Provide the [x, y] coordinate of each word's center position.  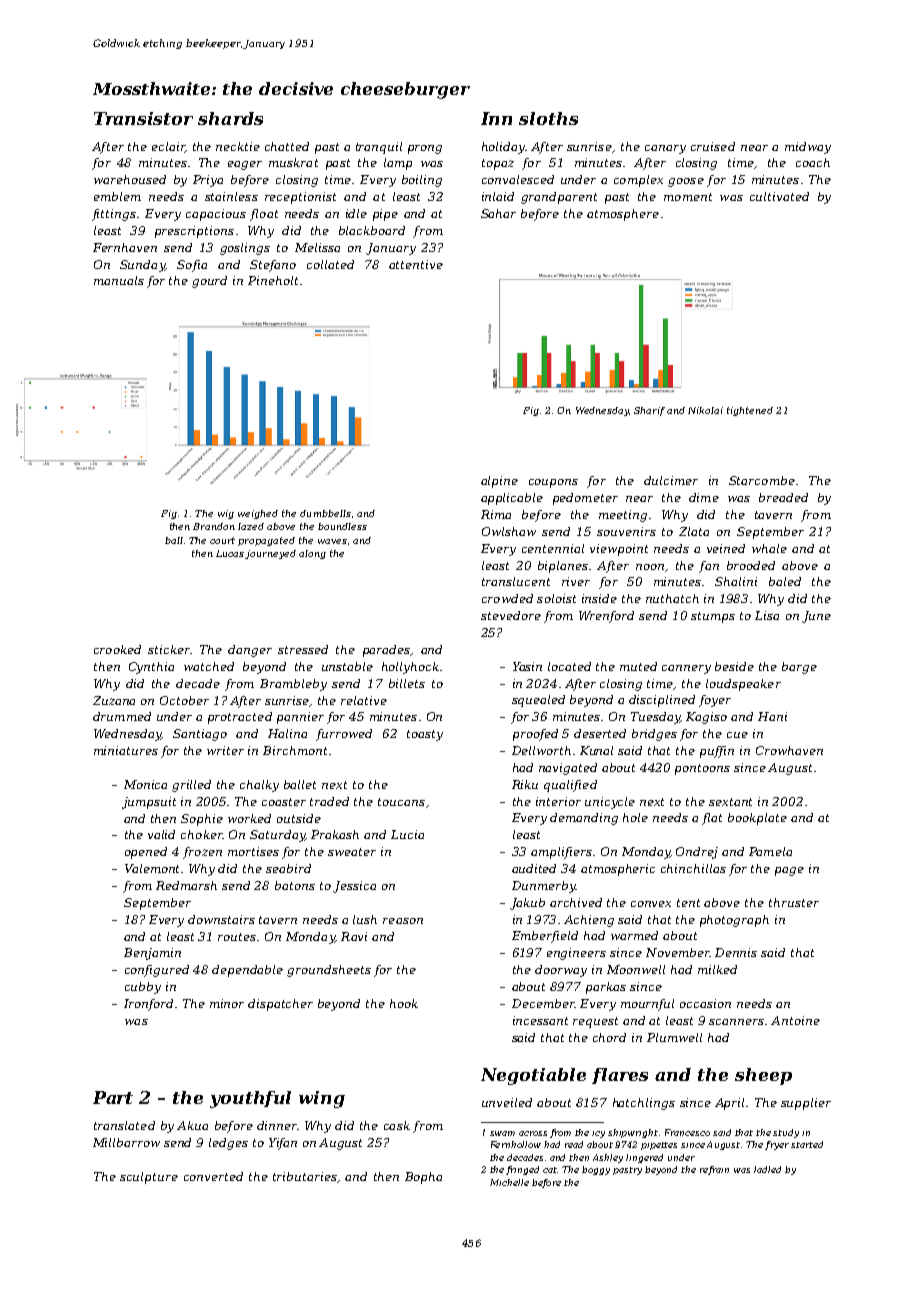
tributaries [305, 1176]
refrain [714, 1170]
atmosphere [623, 215]
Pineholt [273, 280]
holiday [503, 148]
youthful [250, 1099]
